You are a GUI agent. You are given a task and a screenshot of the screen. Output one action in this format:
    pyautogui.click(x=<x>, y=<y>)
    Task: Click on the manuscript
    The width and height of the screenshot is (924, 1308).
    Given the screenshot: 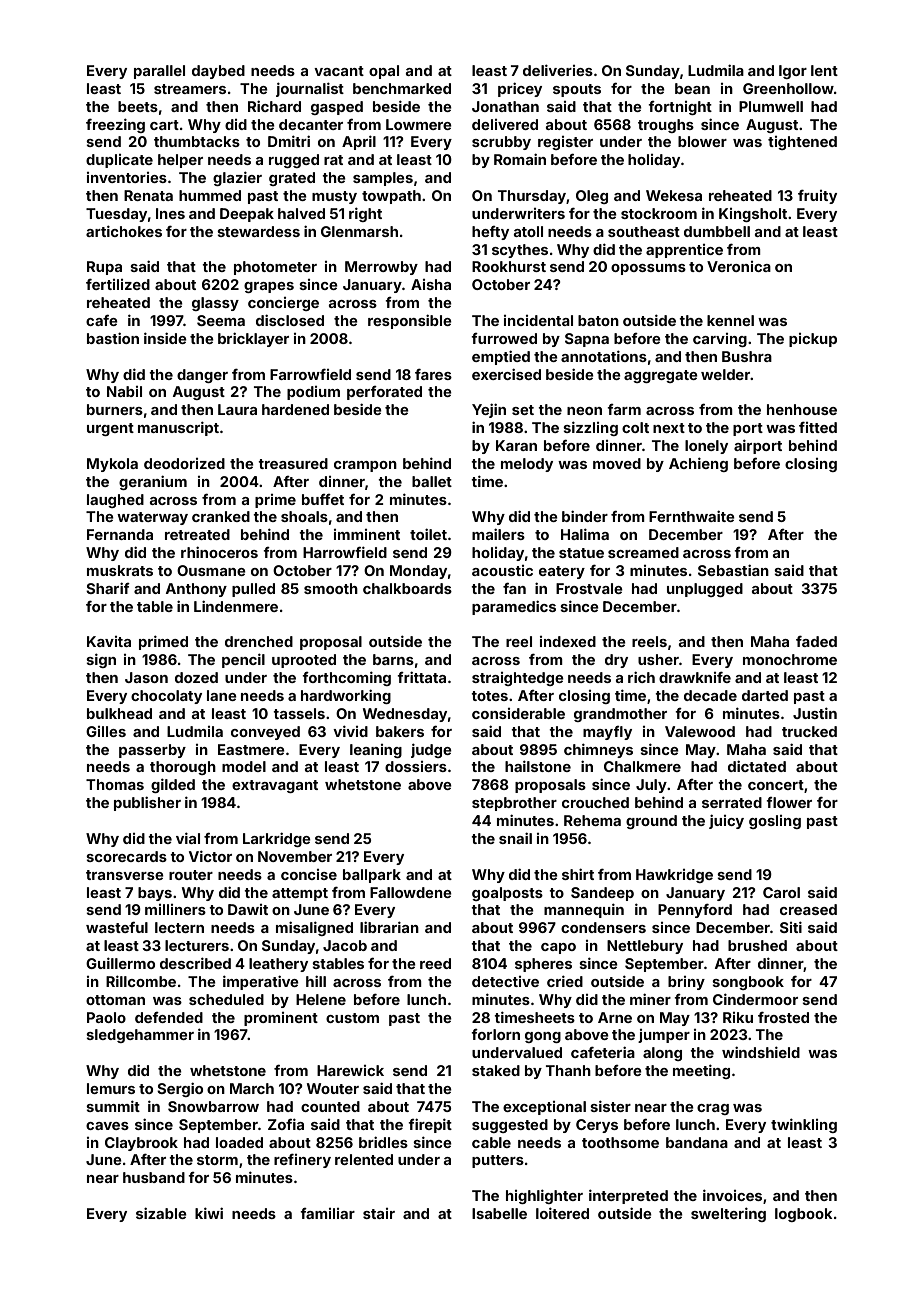 What is the action you would take?
    pyautogui.click(x=178, y=428)
